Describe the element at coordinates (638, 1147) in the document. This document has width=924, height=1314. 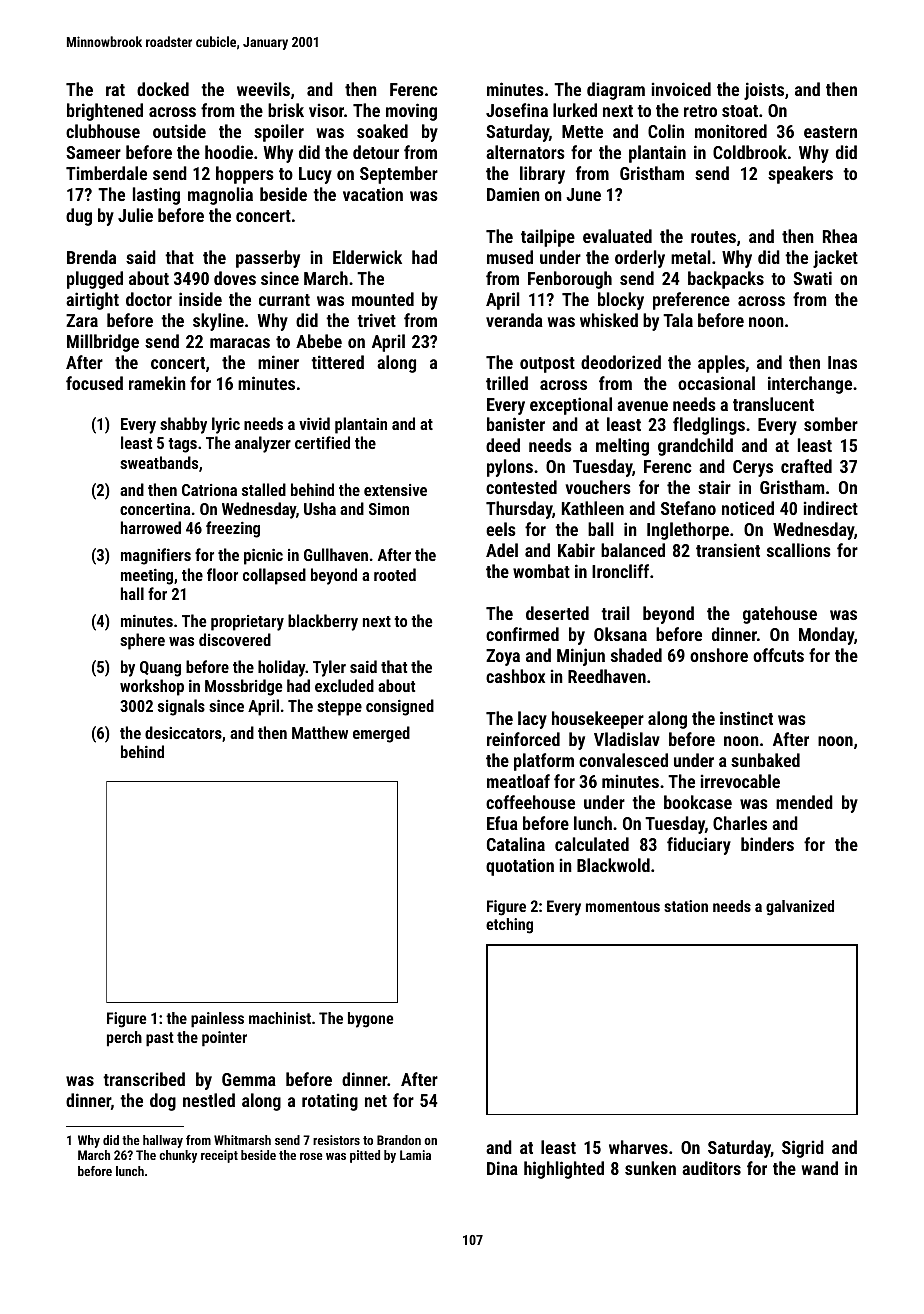
I see `wharves` at that location.
